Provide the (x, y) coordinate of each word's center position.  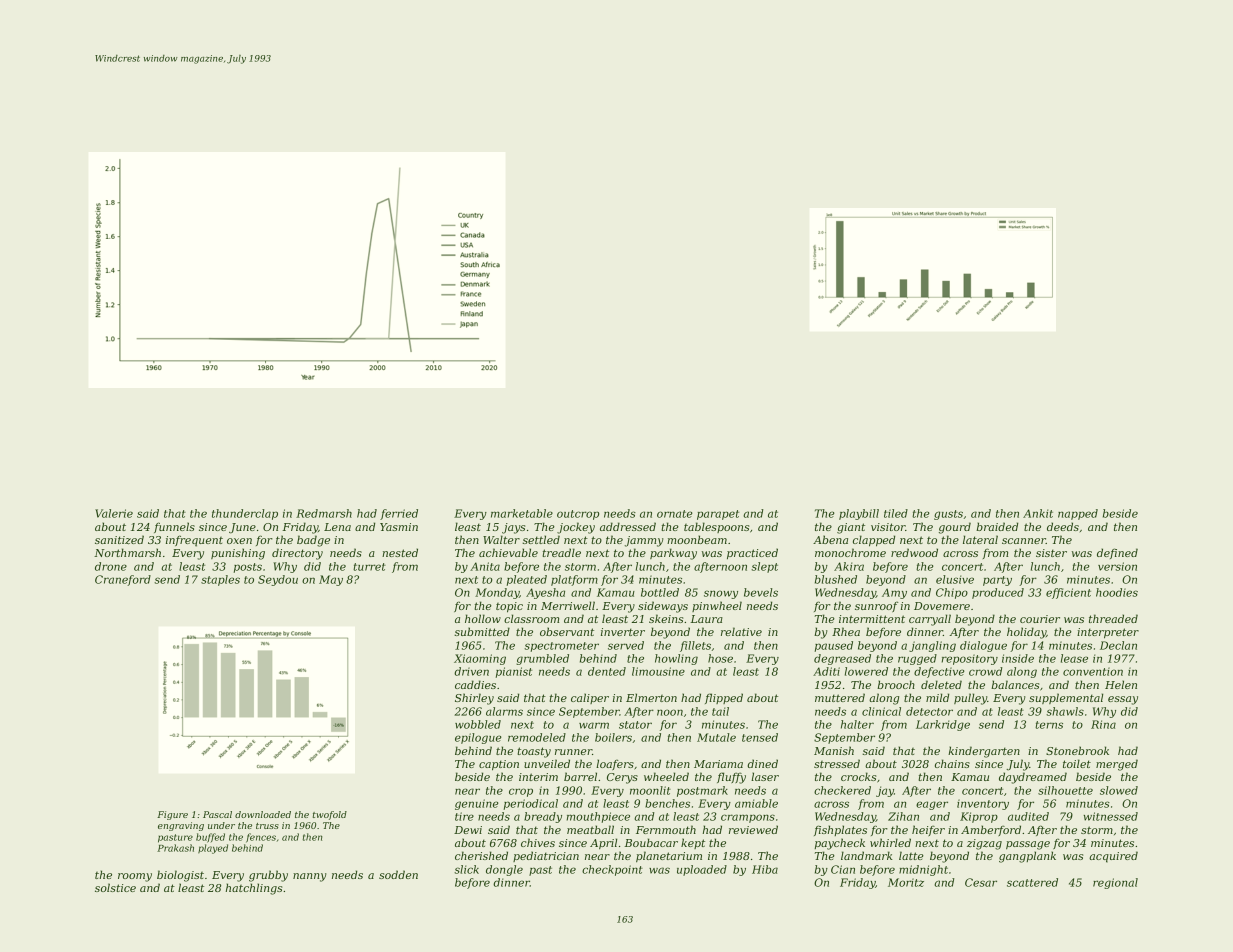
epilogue (478, 738)
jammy (644, 541)
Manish (834, 750)
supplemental (1066, 698)
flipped (724, 698)
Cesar (981, 882)
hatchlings (254, 889)
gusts (948, 515)
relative (741, 631)
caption (499, 765)
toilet (1077, 763)
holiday (1026, 633)
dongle (504, 870)
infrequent (194, 541)
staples (220, 580)
